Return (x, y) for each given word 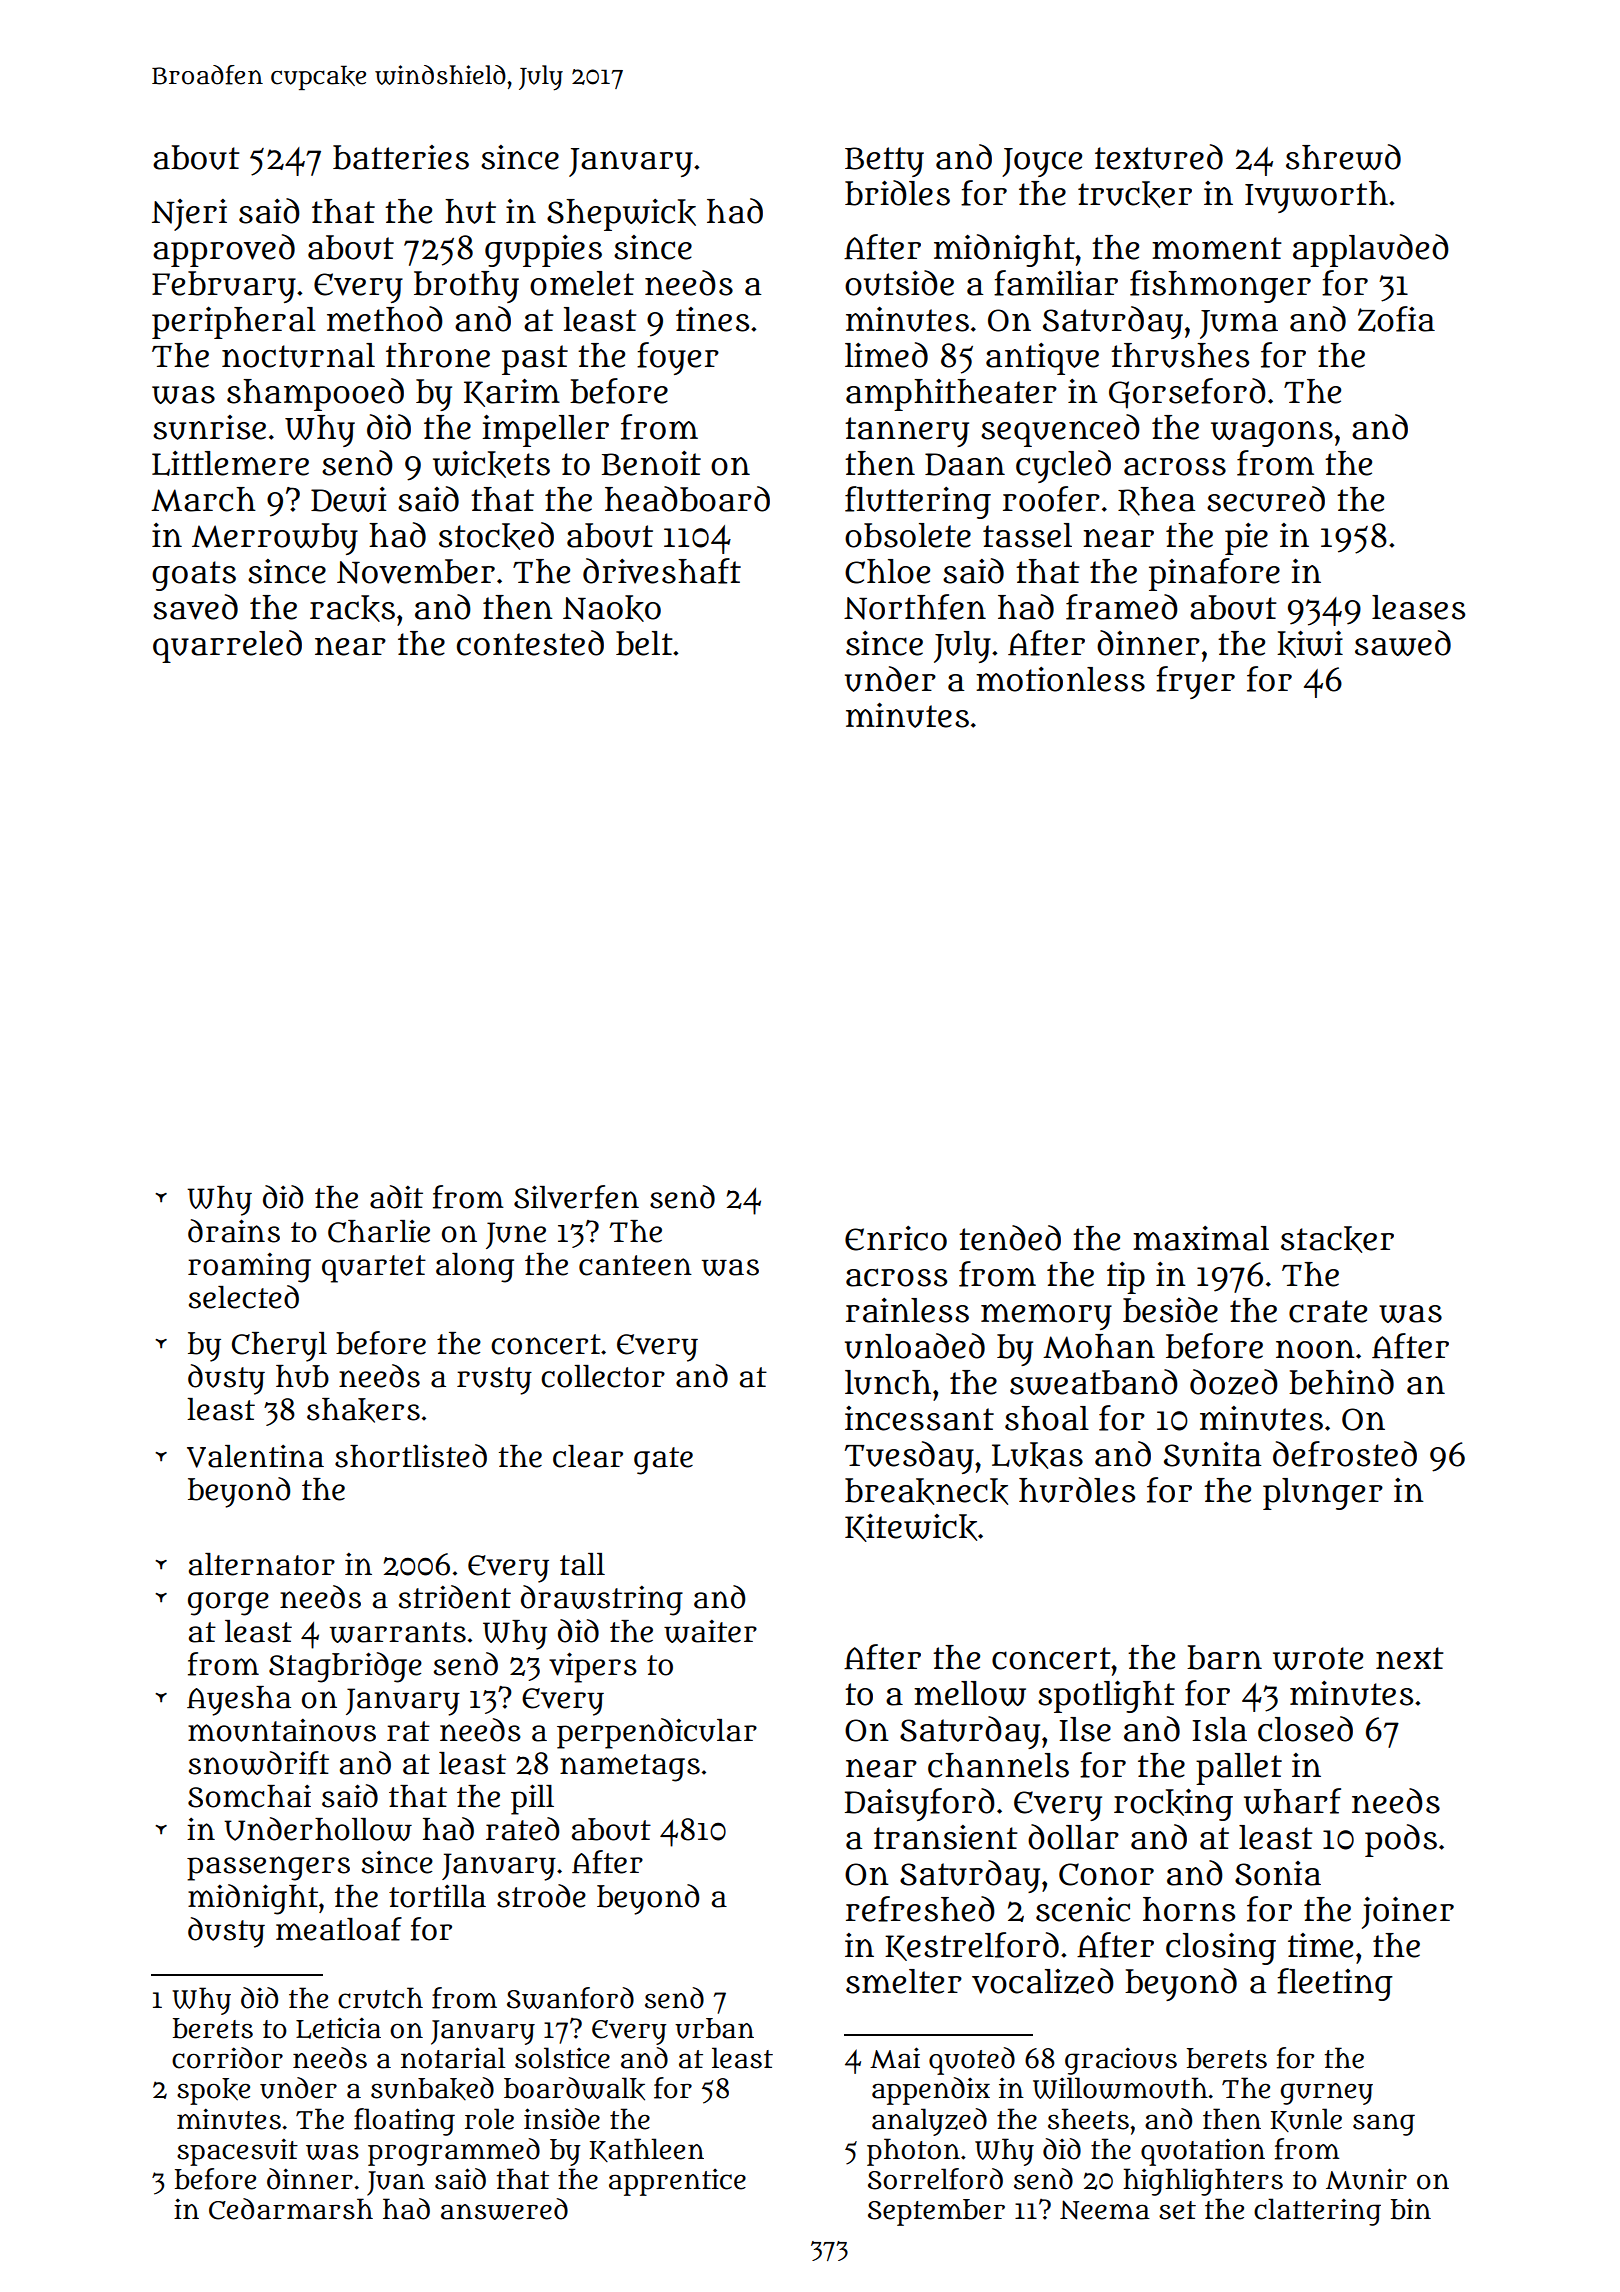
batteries (401, 157)
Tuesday (909, 1457)
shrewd (1343, 157)
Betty (884, 162)
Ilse (1085, 1729)
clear (588, 1456)
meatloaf (339, 1929)
